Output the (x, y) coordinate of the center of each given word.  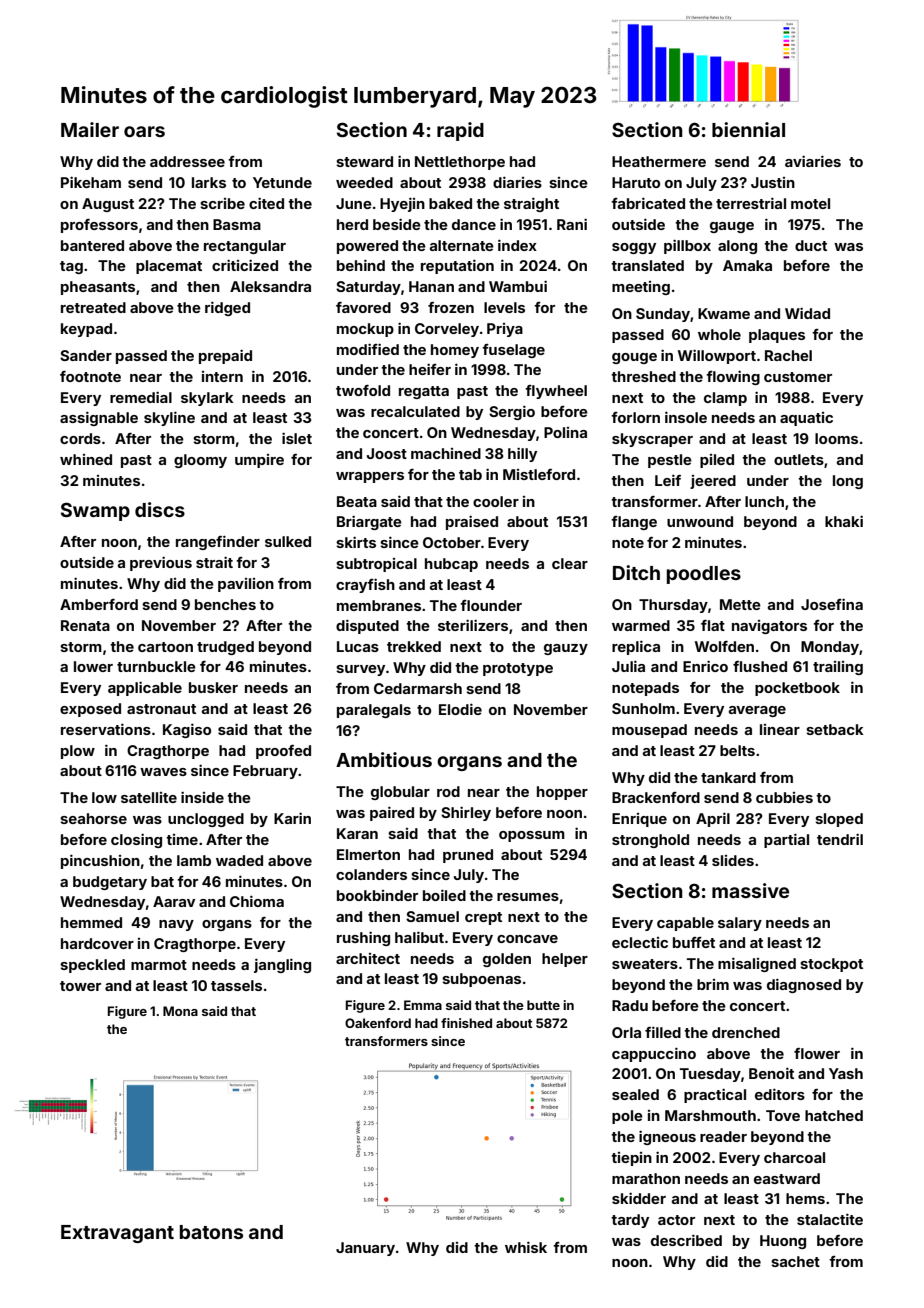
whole (719, 334)
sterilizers (473, 625)
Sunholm (643, 708)
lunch (764, 501)
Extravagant (117, 1234)
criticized (245, 265)
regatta (424, 392)
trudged (225, 648)
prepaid (225, 356)
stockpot (831, 965)
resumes (528, 897)
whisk (526, 1247)
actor (676, 1220)
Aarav (174, 901)
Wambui (518, 286)
